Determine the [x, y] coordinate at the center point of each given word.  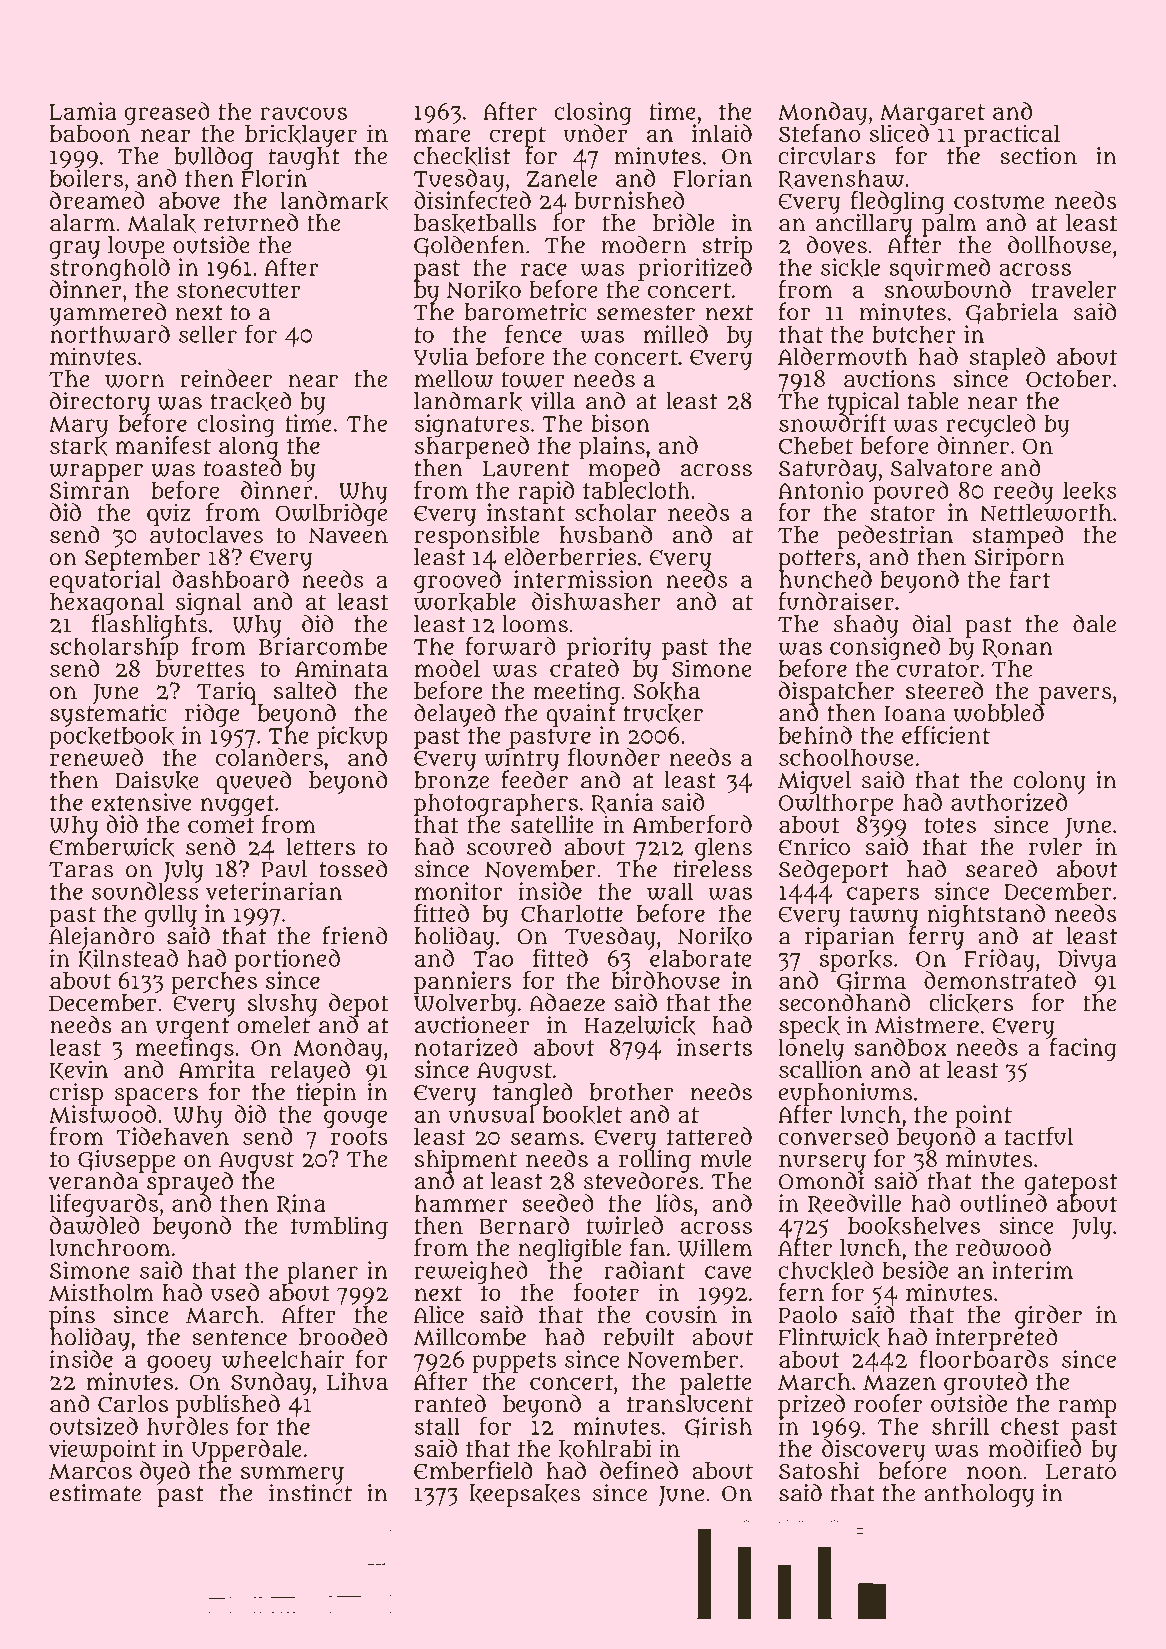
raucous [303, 113]
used [235, 1292]
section [1038, 156]
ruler [1055, 846]
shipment [466, 1160]
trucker [663, 713]
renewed [96, 758]
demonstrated [1000, 980]
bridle [683, 222]
